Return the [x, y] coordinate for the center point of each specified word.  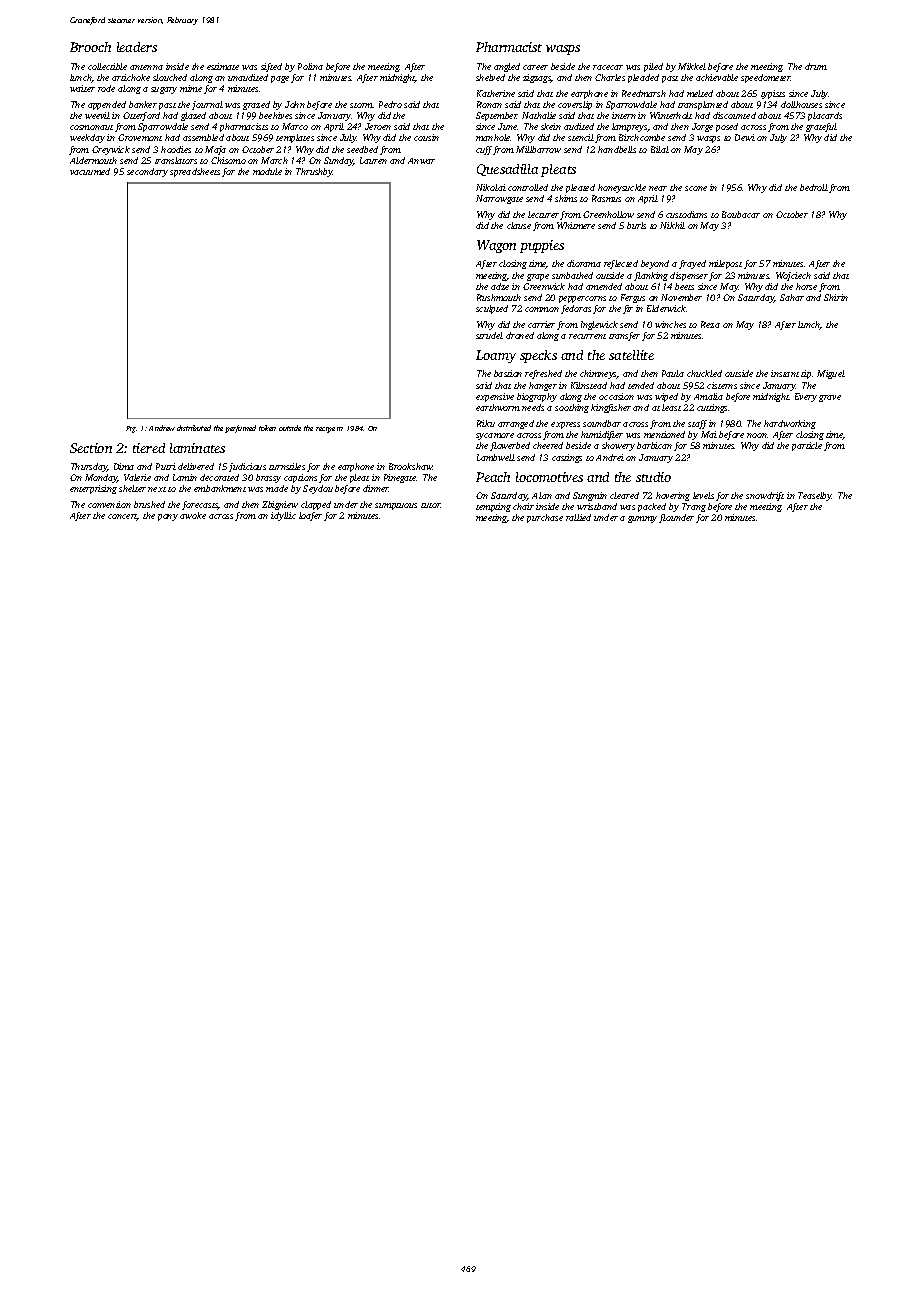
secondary [147, 172]
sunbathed [572, 275]
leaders [137, 47]
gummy [642, 519]
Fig [131, 429]
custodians [686, 214]
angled [507, 67]
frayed [692, 264]
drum [816, 66]
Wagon [496, 246]
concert [123, 517]
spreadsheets [195, 172]
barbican [654, 445]
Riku [486, 423]
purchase [545, 518]
